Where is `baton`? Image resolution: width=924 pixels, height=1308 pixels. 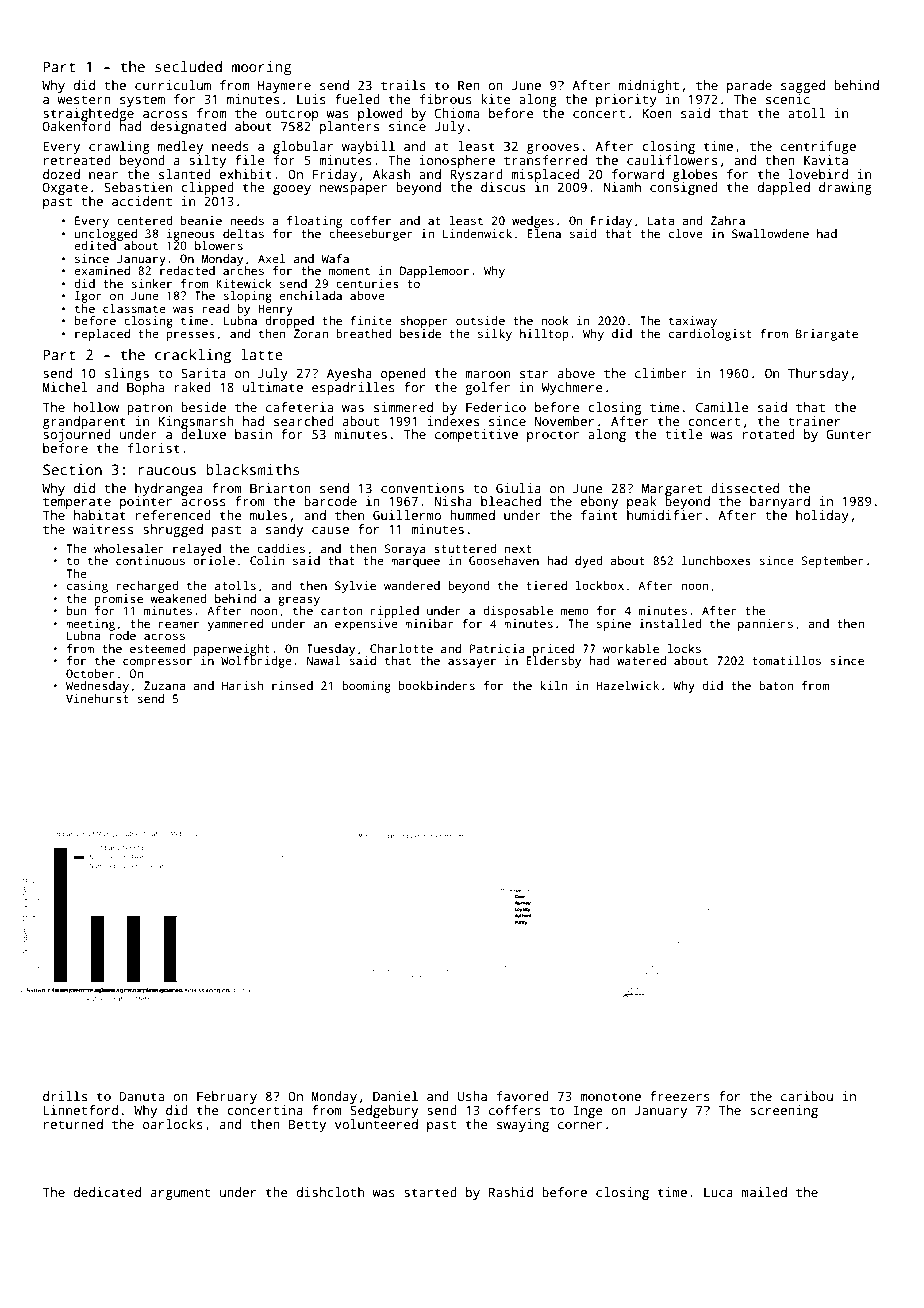 baton is located at coordinates (776, 685).
